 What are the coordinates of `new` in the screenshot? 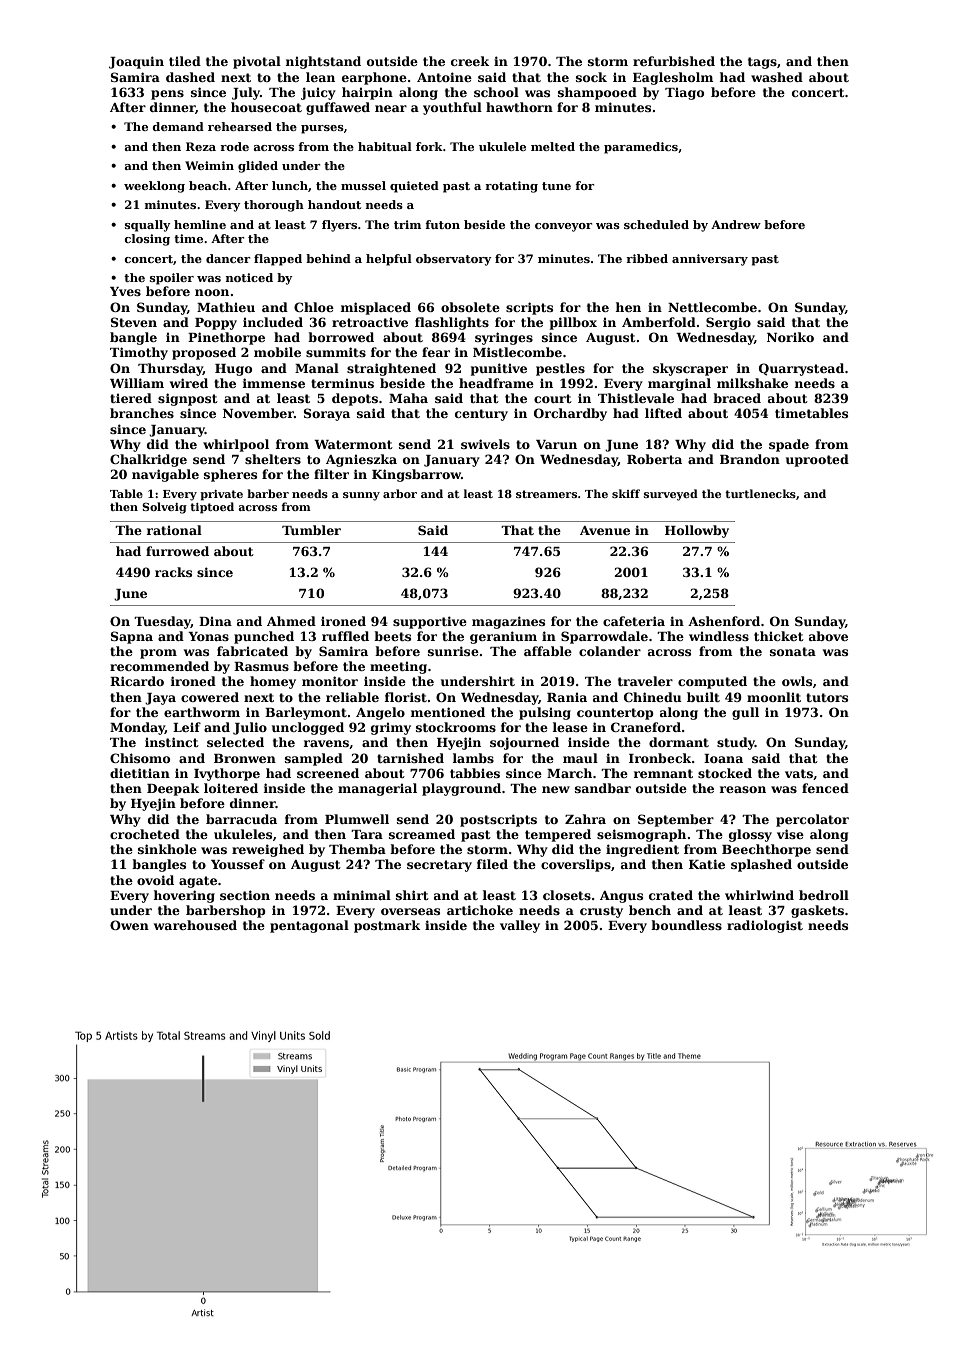 It's located at (556, 789).
